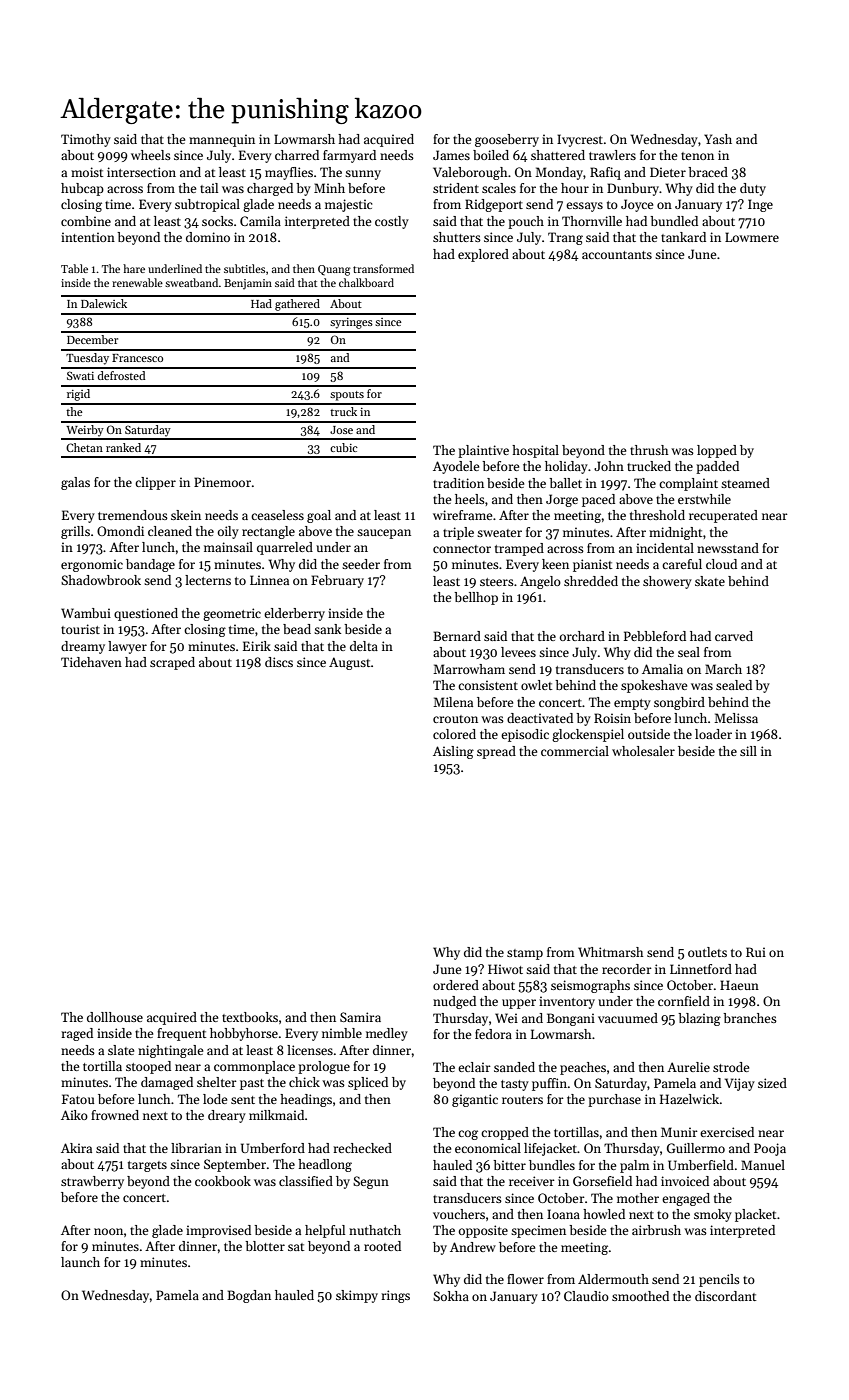  Describe the element at coordinates (115, 1017) in the screenshot. I see `dollhouse` at that location.
